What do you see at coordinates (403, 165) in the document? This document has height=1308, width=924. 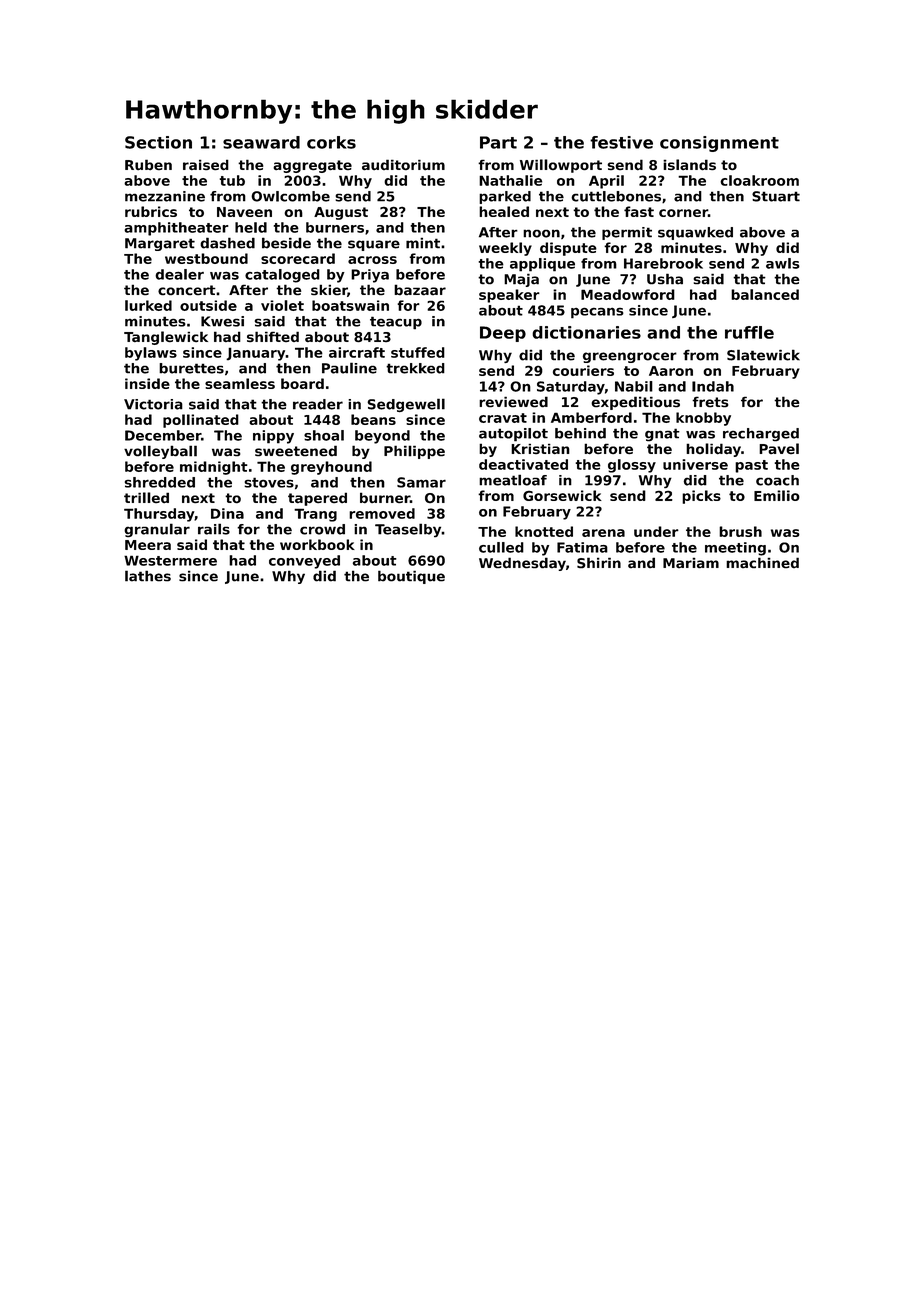 I see `auditorium` at bounding box center [403, 165].
